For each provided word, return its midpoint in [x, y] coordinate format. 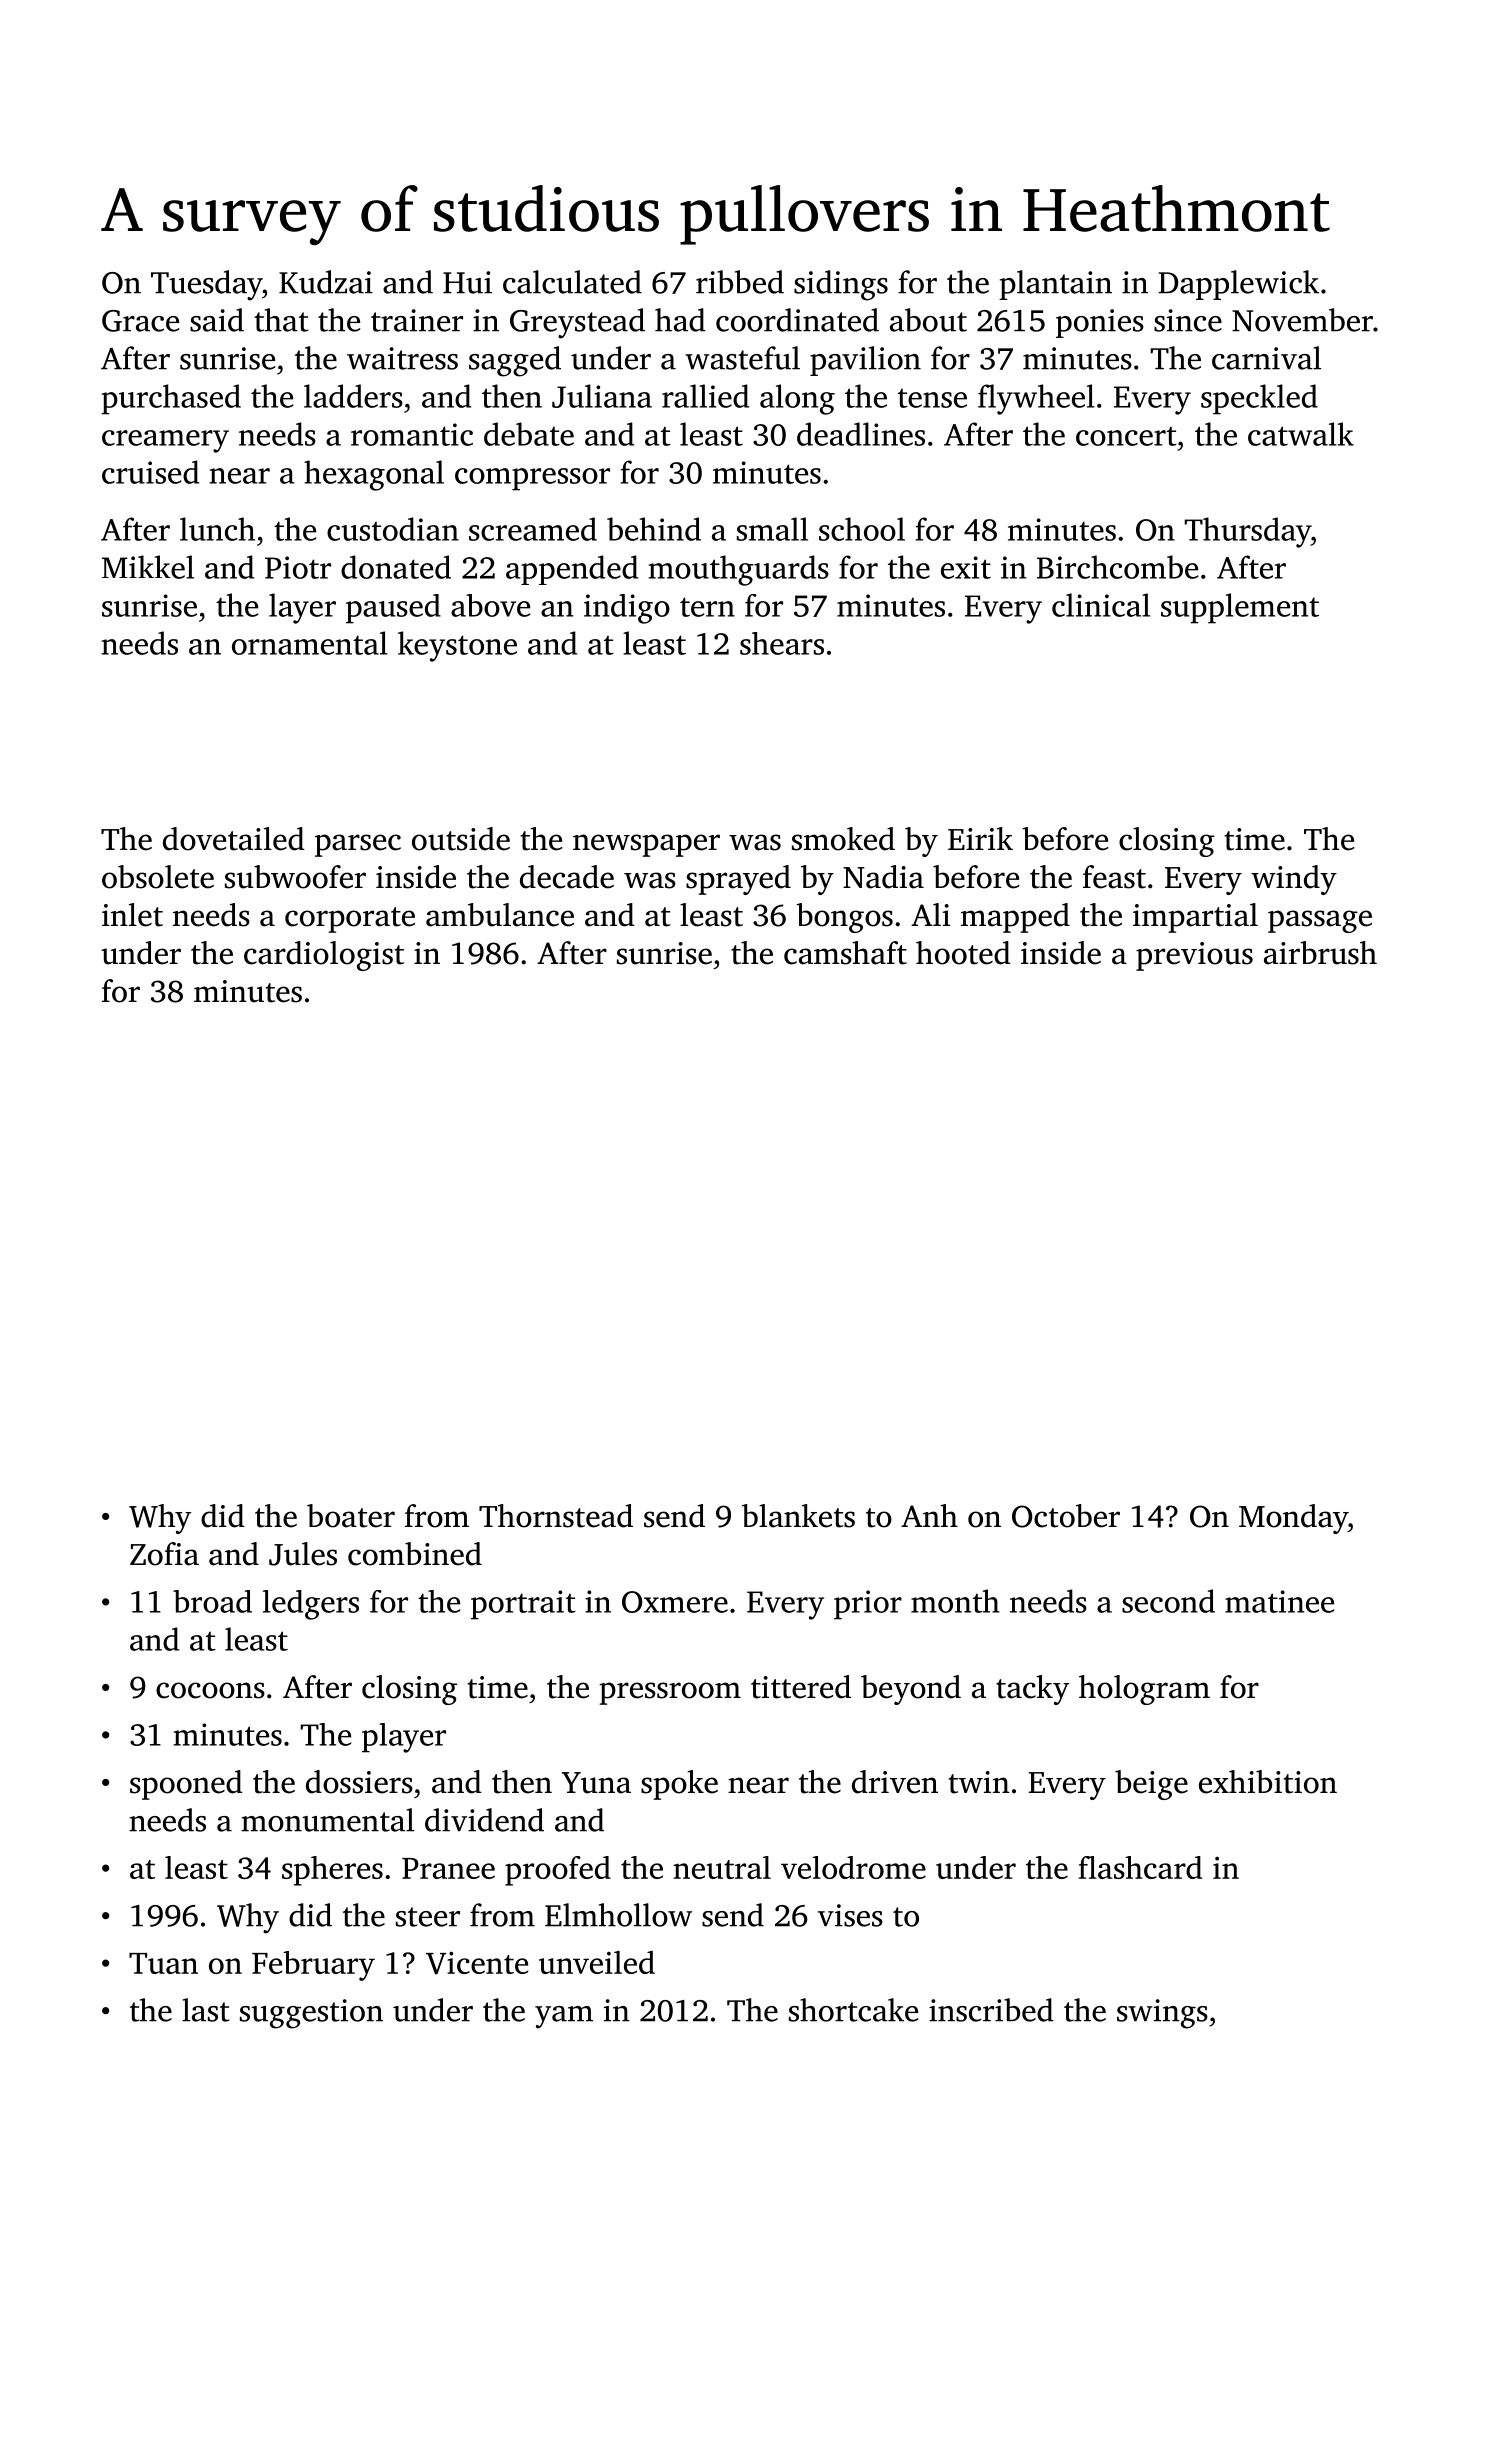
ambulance [500, 915]
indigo [627, 609]
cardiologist [324, 956]
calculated [572, 282]
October [1066, 1516]
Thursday [1247, 532]
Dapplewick [1238, 285]
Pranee [448, 1868]
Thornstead [556, 1516]
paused [393, 609]
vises [850, 1915]
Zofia [164, 1554]
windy [1294, 880]
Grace [140, 321]
